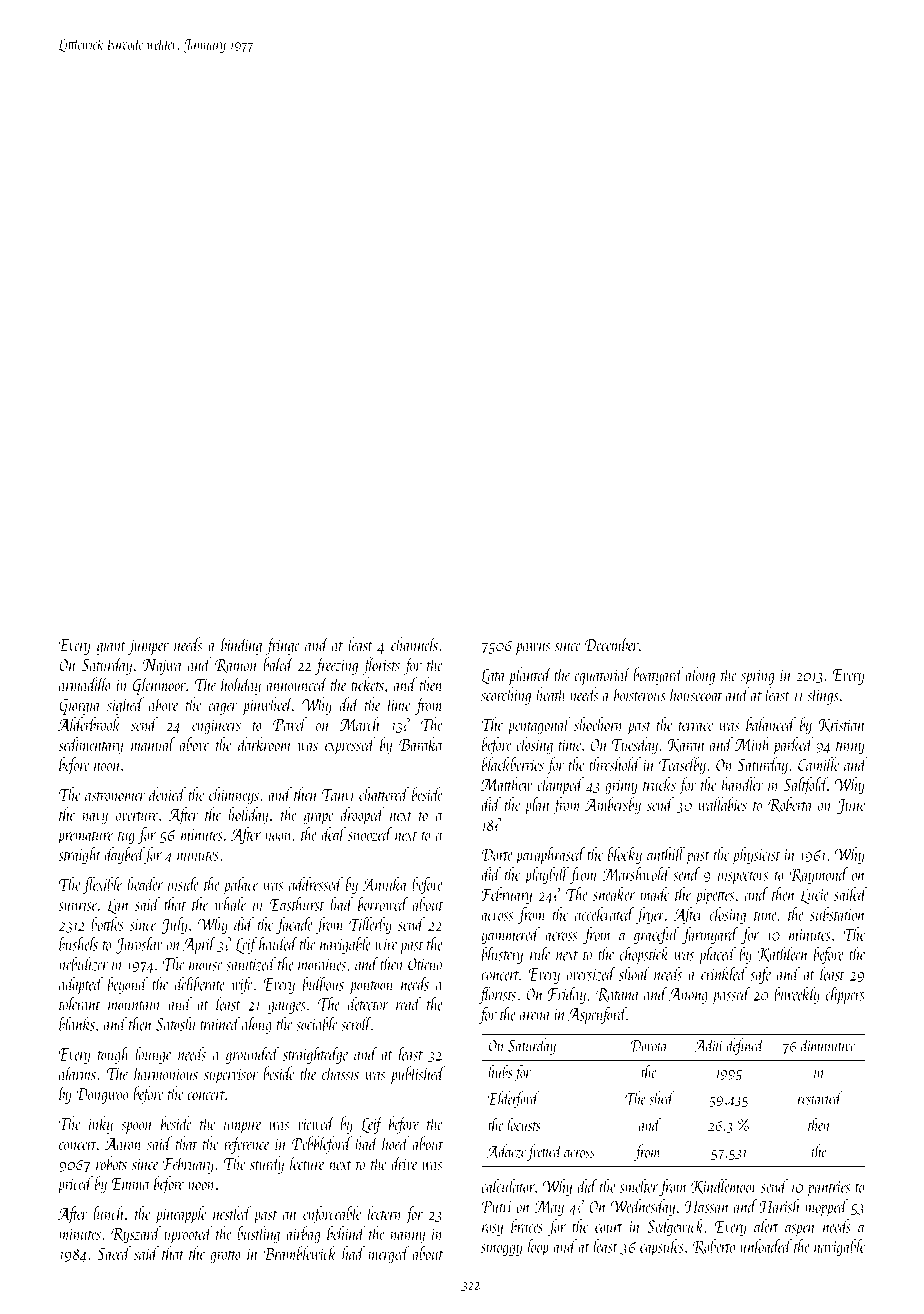 This screenshot has width=924, height=1314. I want to click on wife, so click(241, 985).
